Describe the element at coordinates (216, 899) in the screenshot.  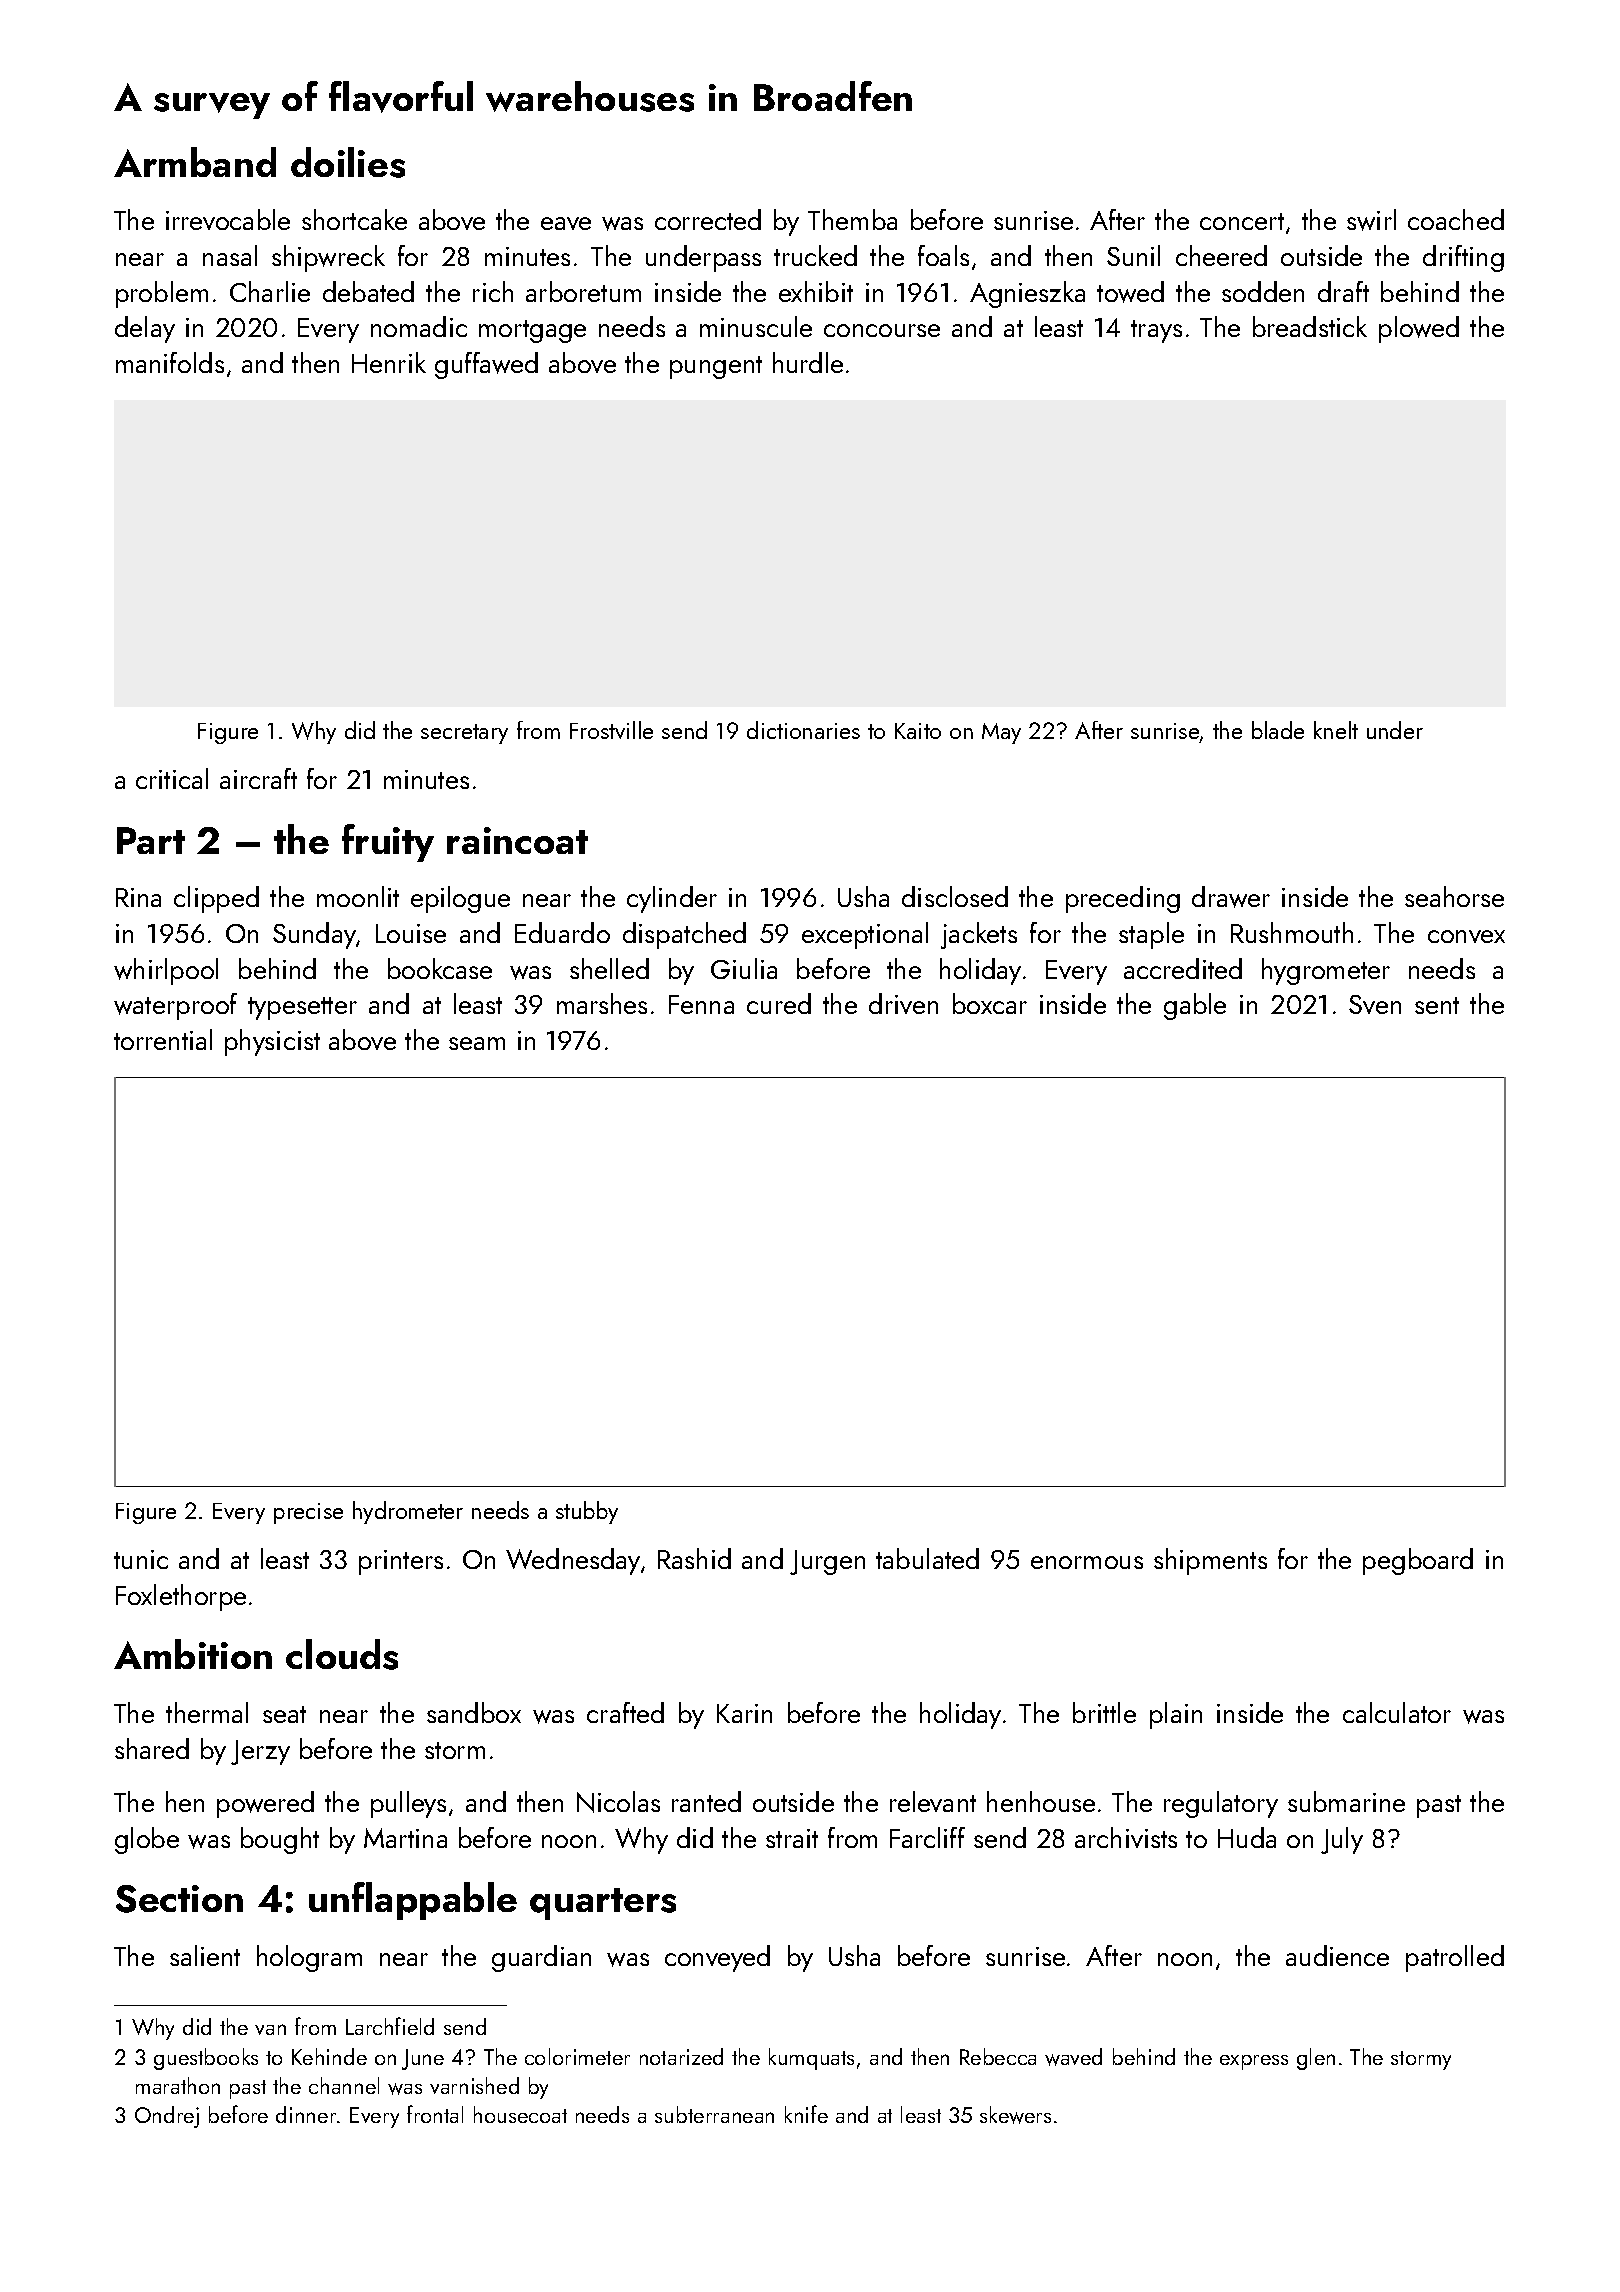
I see `clipped` at that location.
